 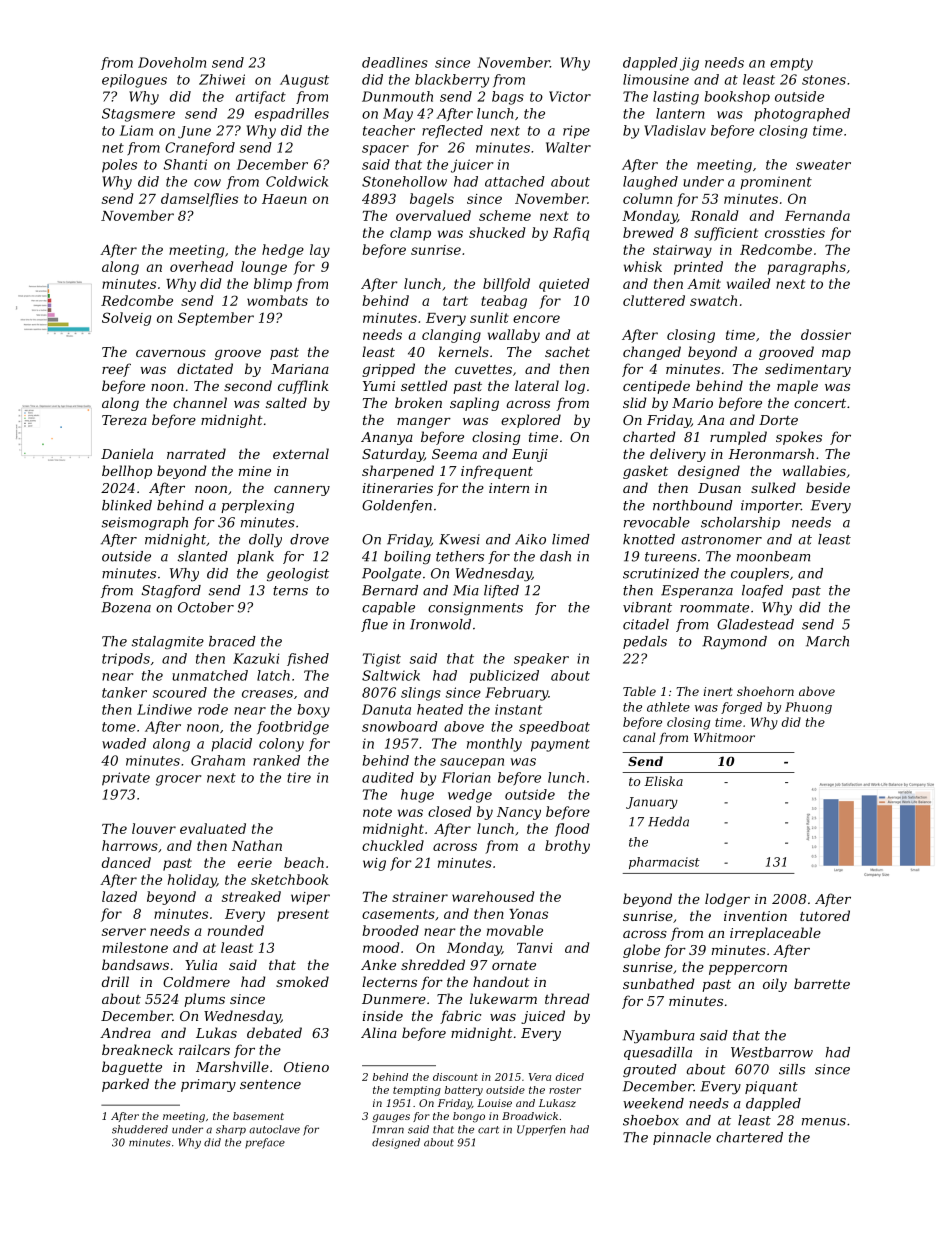 What do you see at coordinates (528, 914) in the image?
I see `Yonas` at bounding box center [528, 914].
